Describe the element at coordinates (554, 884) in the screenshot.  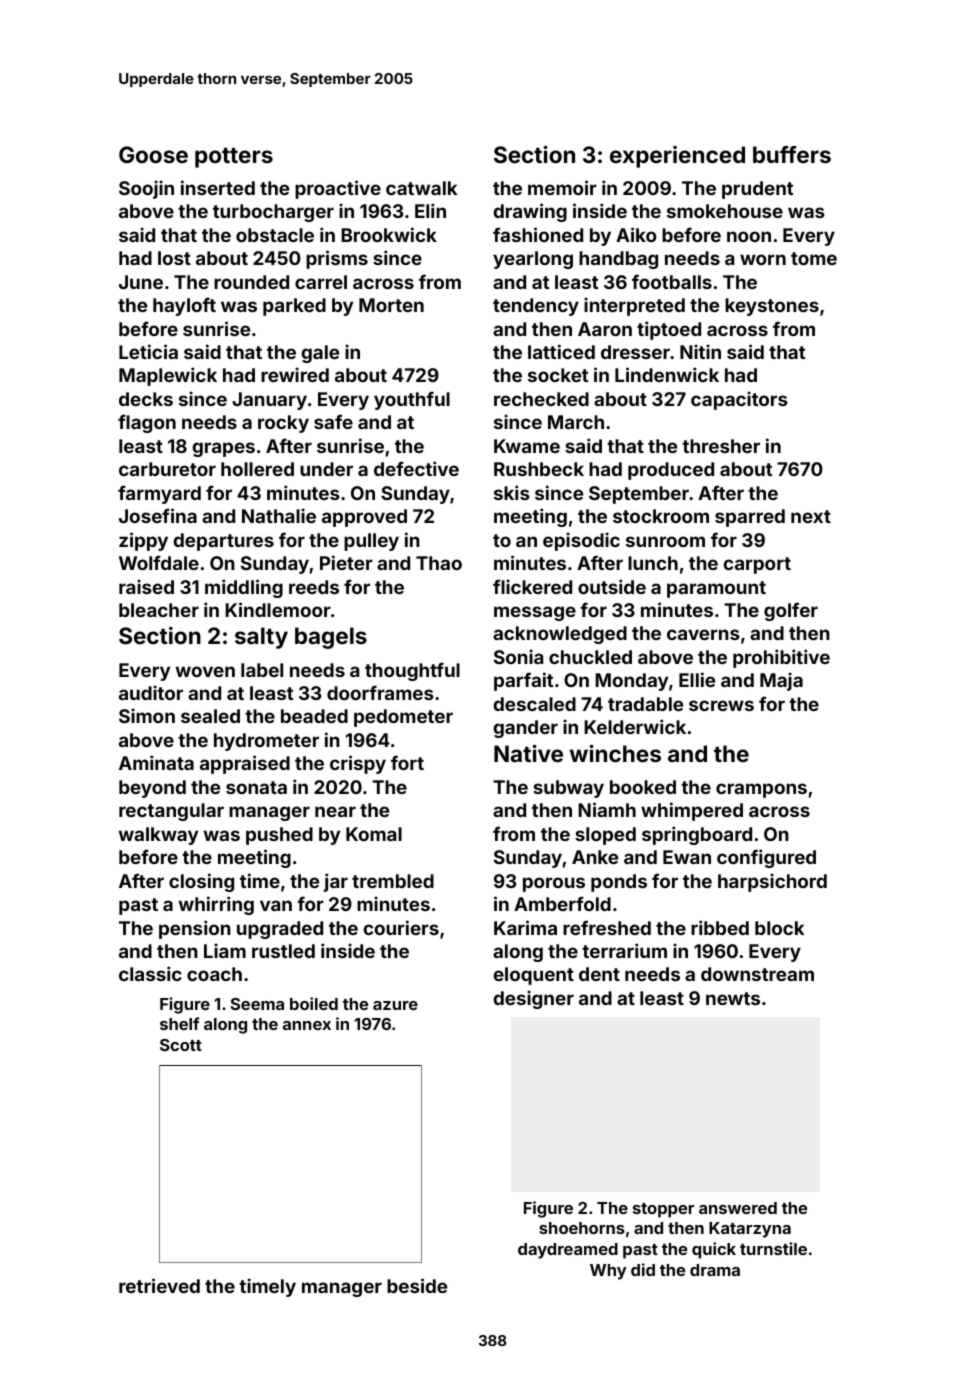
I see `porous` at that location.
